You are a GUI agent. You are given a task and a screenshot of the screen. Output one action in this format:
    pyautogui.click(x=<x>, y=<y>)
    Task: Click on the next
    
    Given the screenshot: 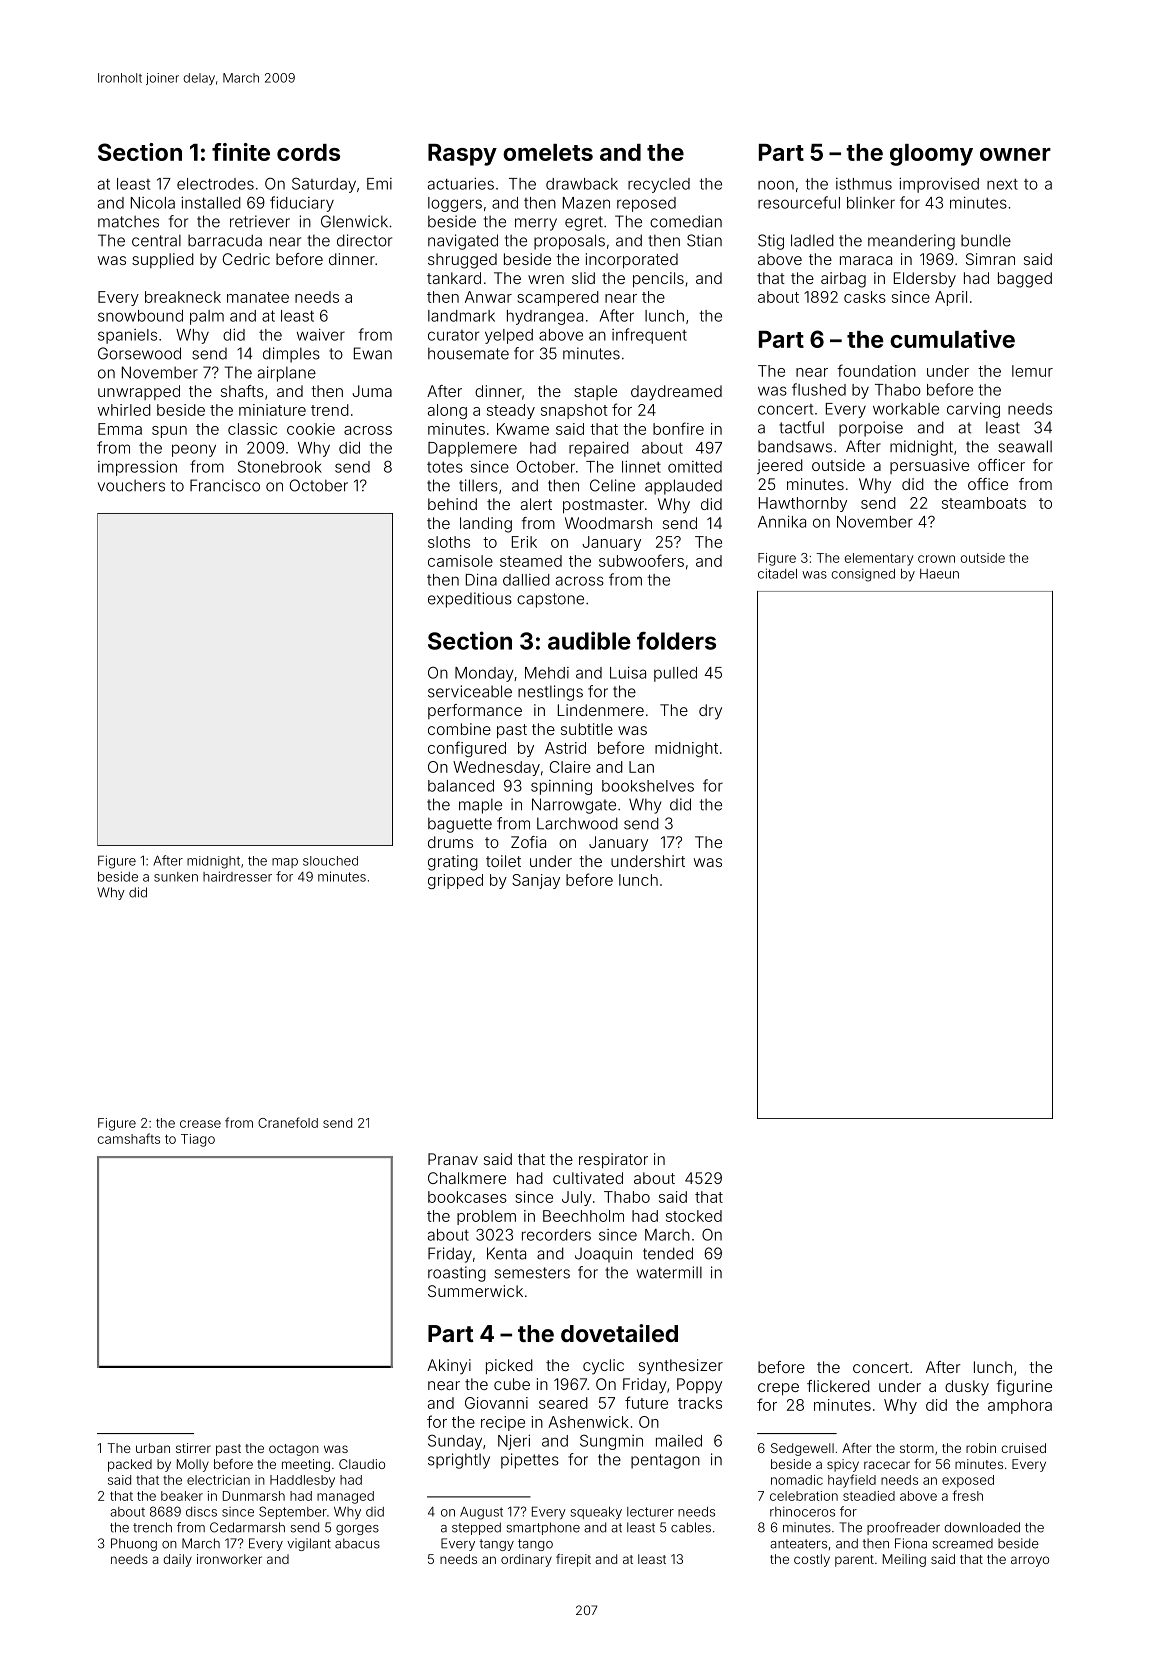 What is the action you would take?
    pyautogui.click(x=1002, y=184)
